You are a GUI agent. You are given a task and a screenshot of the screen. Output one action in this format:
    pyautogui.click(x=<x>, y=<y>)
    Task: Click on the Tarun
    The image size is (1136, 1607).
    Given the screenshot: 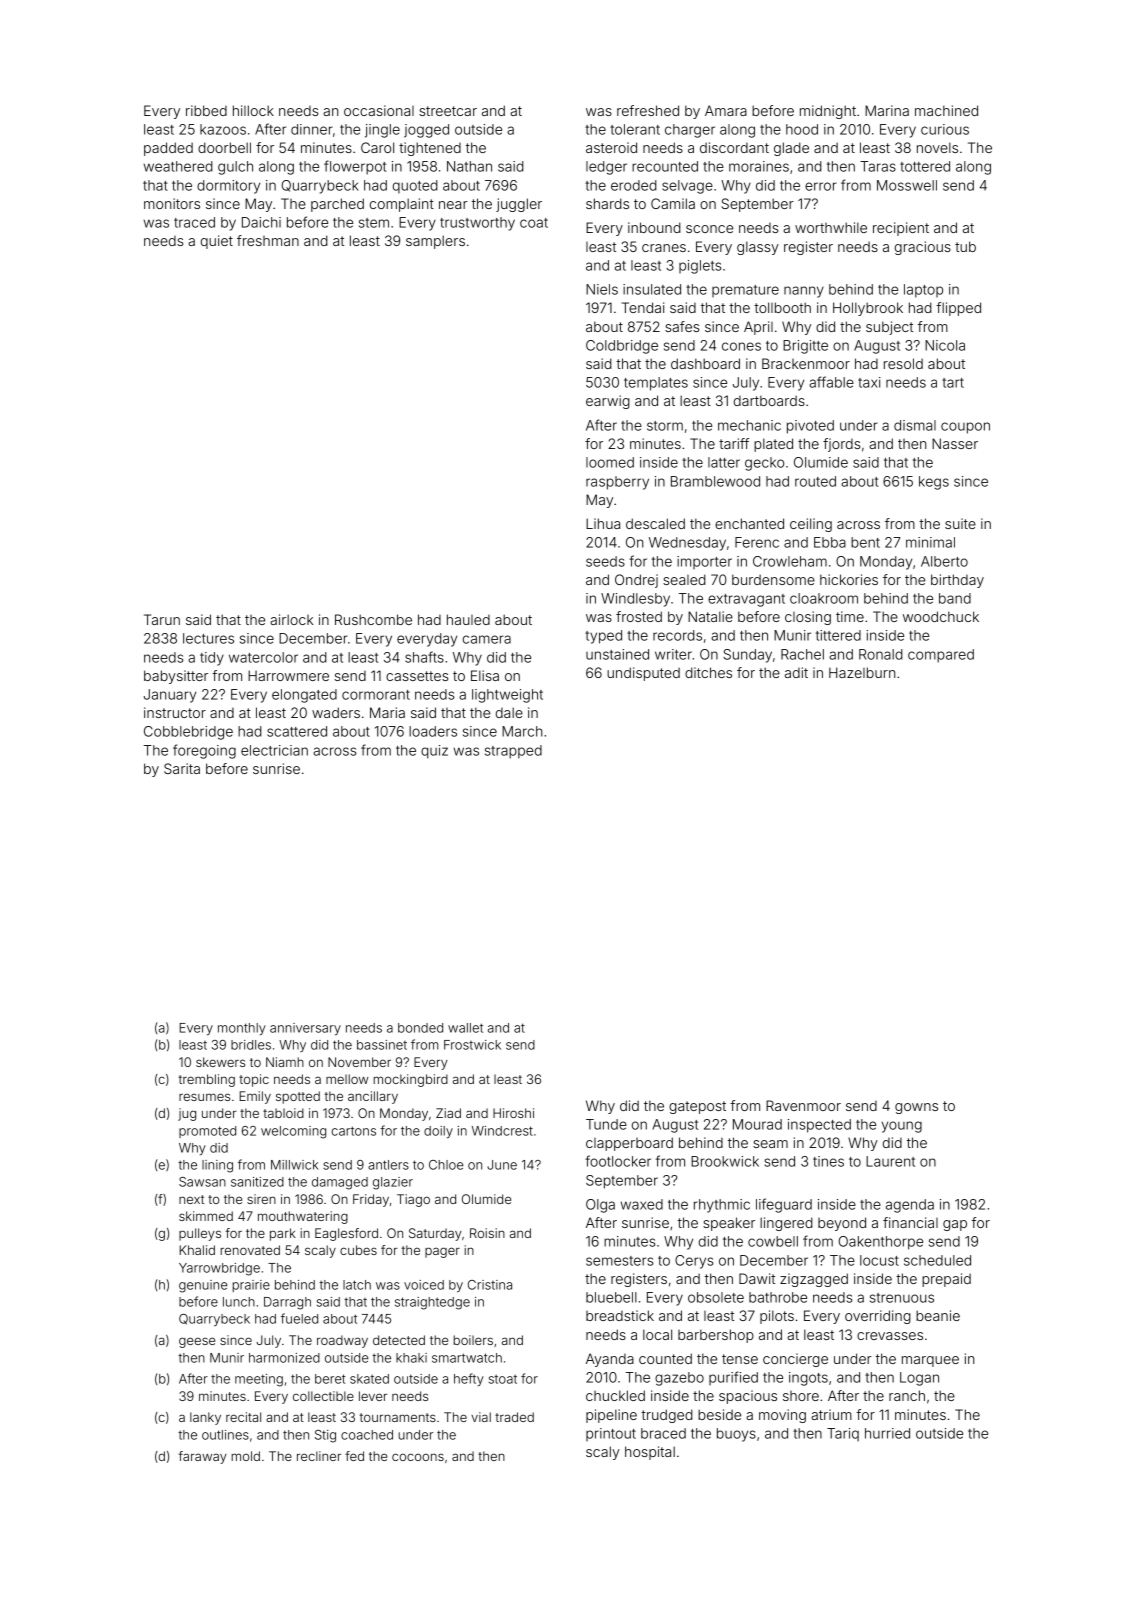 What is the action you would take?
    pyautogui.click(x=162, y=619)
